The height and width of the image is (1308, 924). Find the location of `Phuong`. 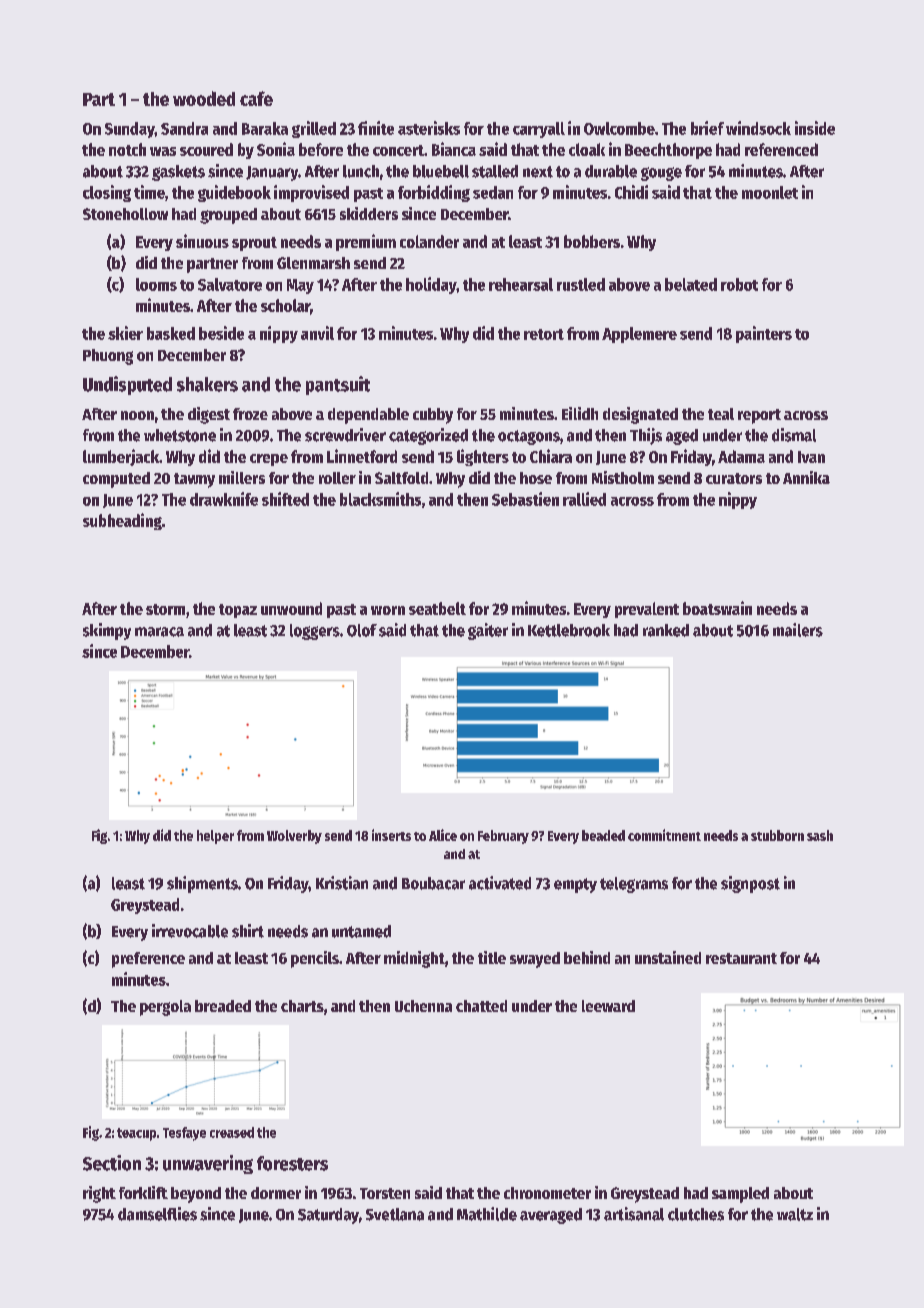

Phuong is located at coordinates (108, 357).
